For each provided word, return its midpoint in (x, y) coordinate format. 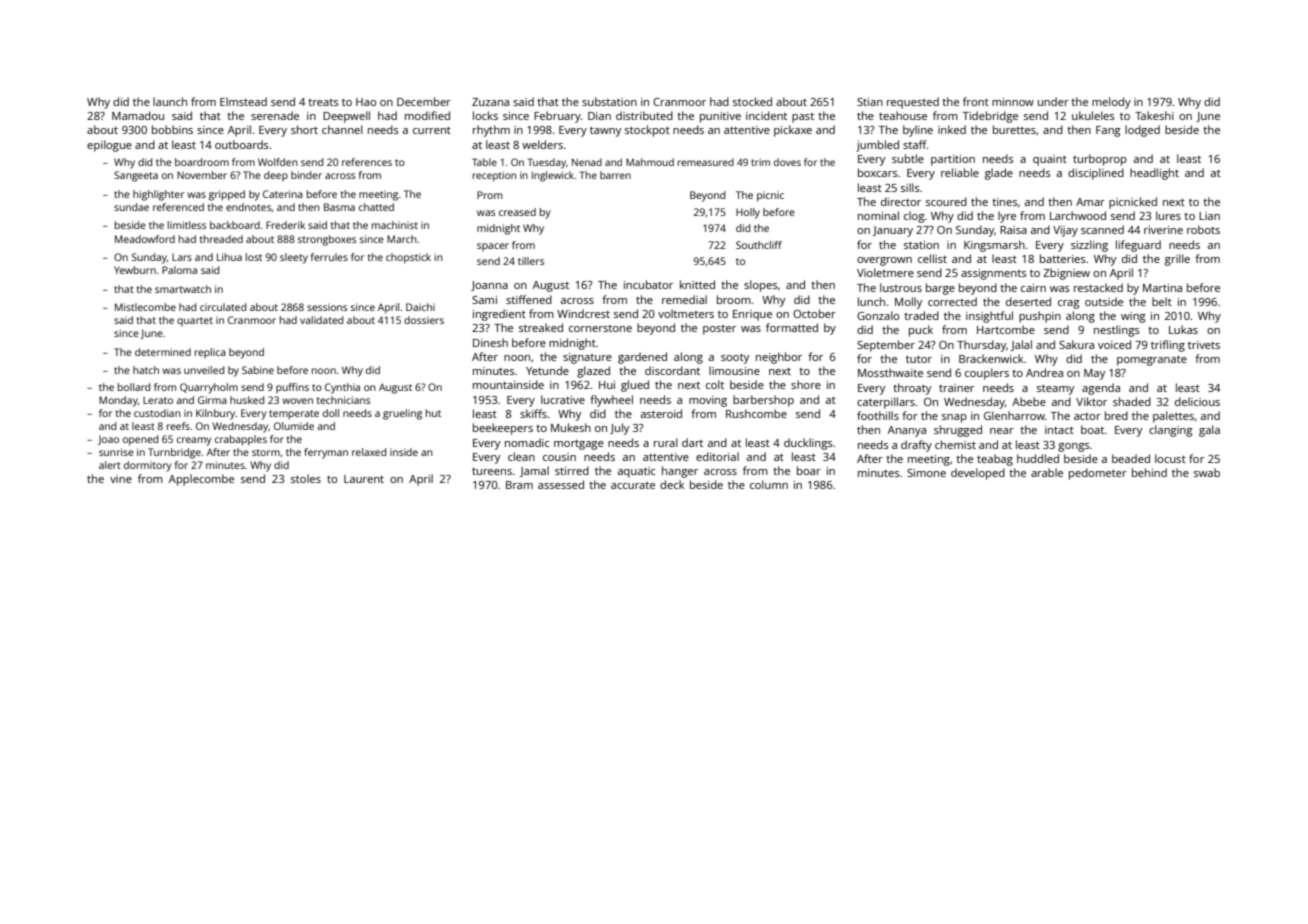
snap (954, 418)
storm (266, 452)
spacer (493, 247)
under (1053, 101)
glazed (593, 372)
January (893, 231)
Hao (366, 102)
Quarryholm (209, 388)
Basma (339, 207)
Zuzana (490, 102)
